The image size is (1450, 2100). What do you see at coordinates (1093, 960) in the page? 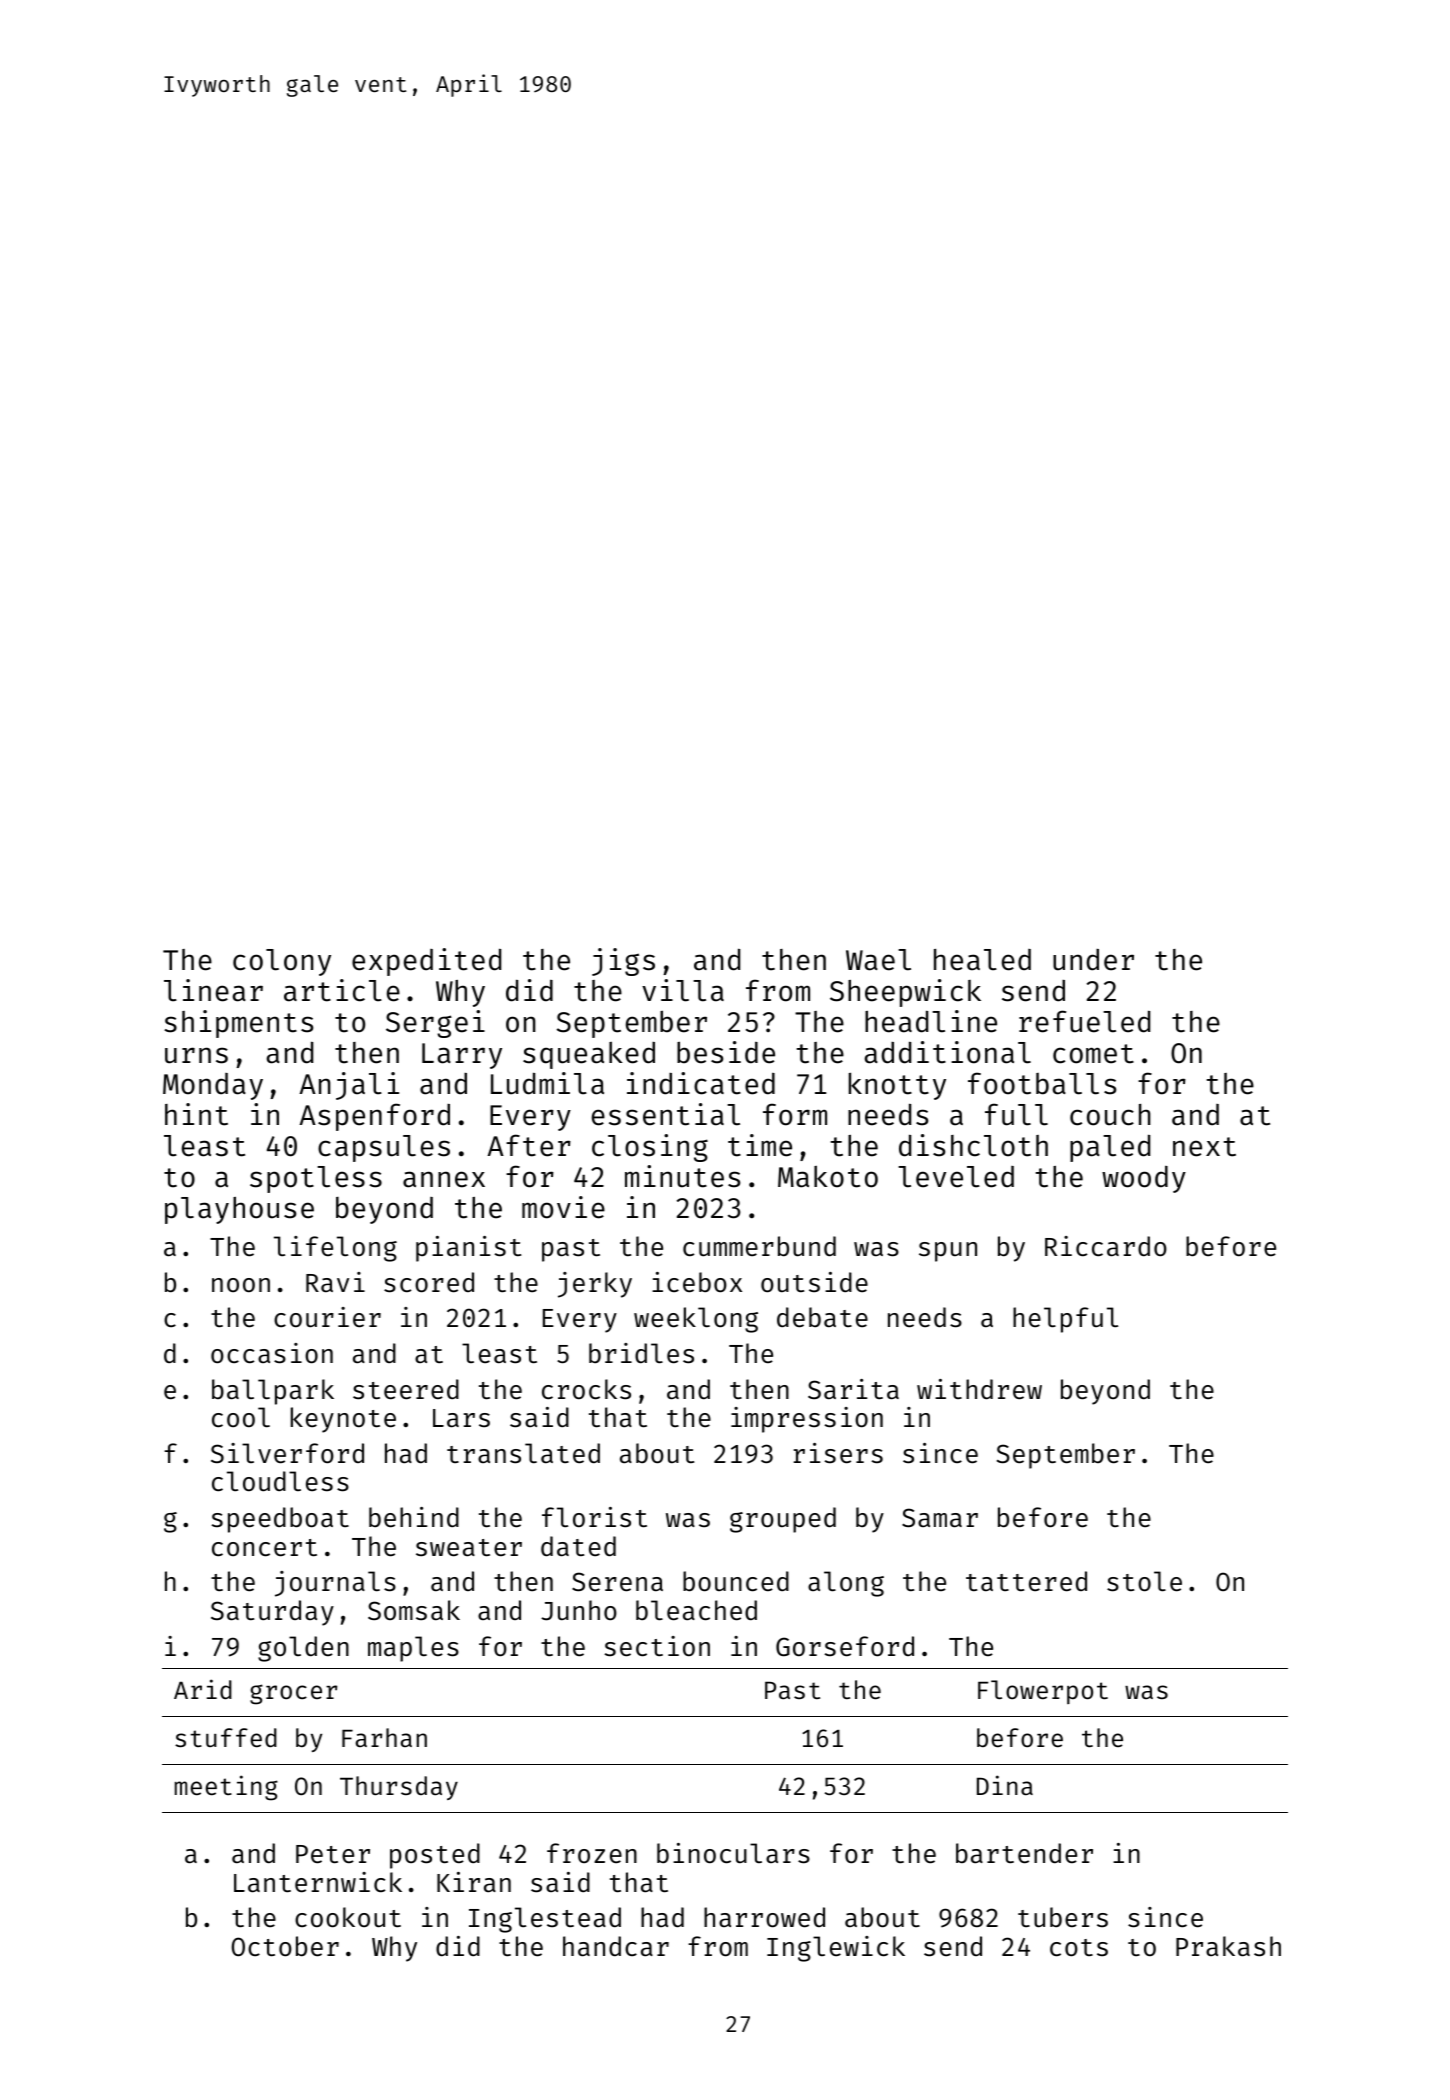
I see `under` at bounding box center [1093, 960].
